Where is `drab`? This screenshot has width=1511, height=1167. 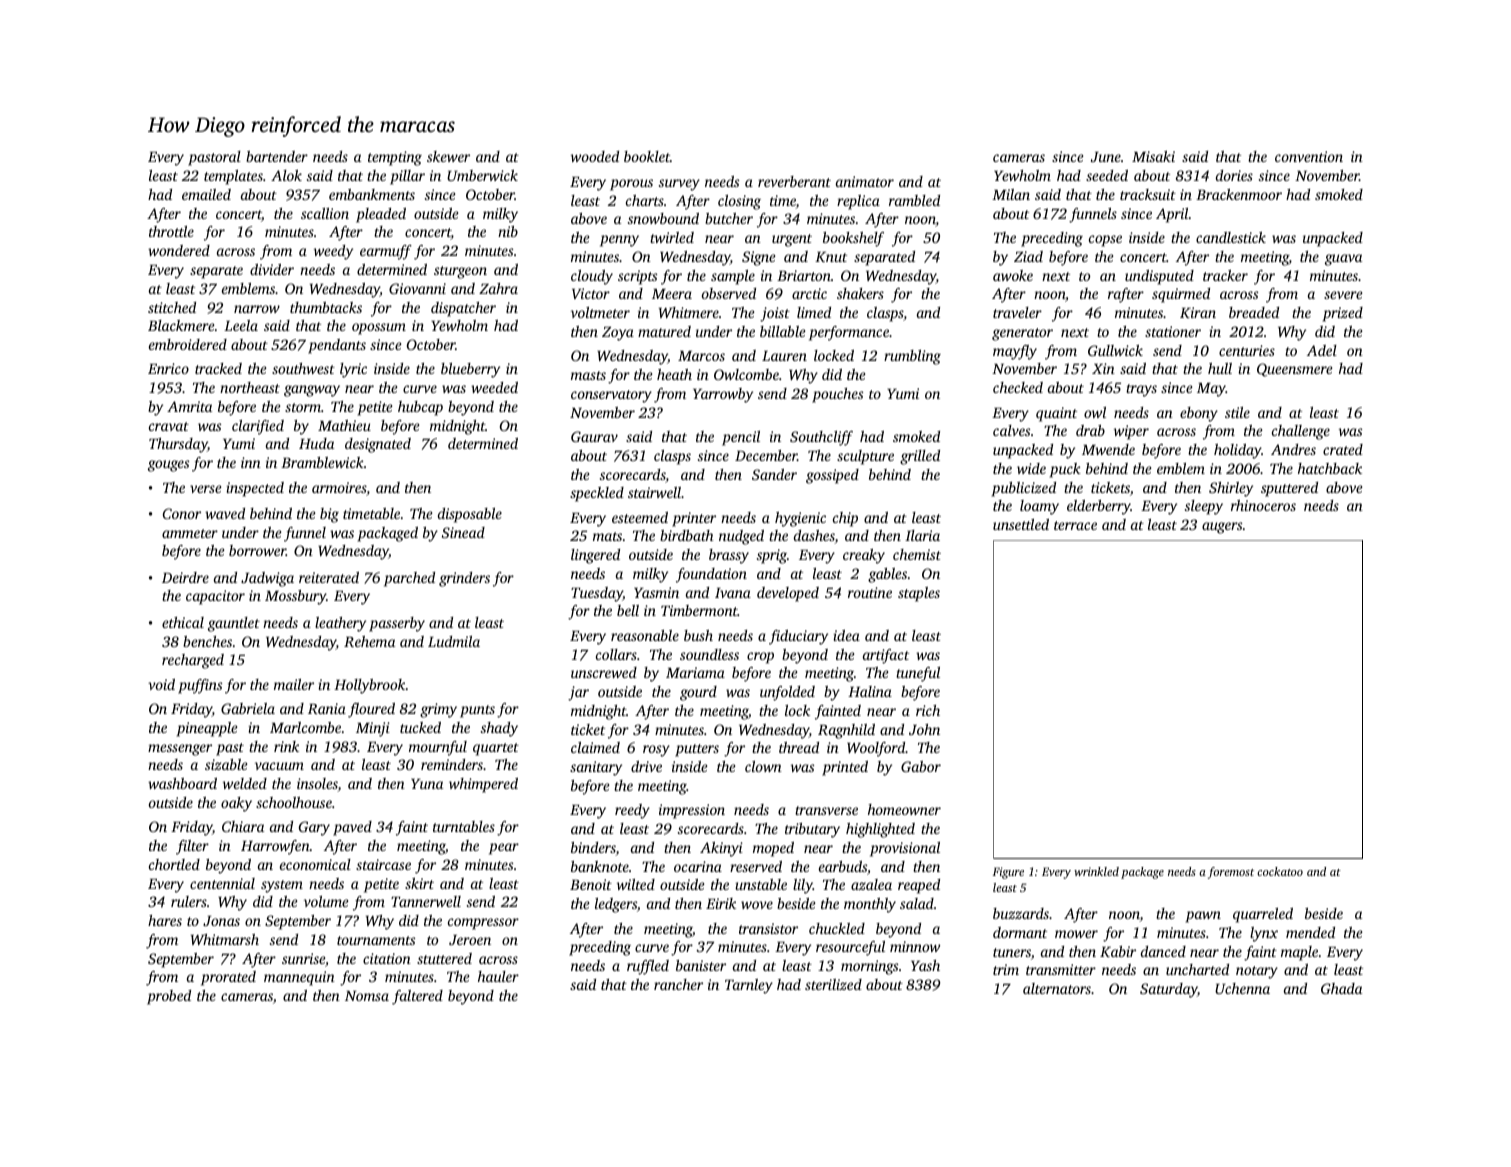
drab is located at coordinates (1090, 430).
